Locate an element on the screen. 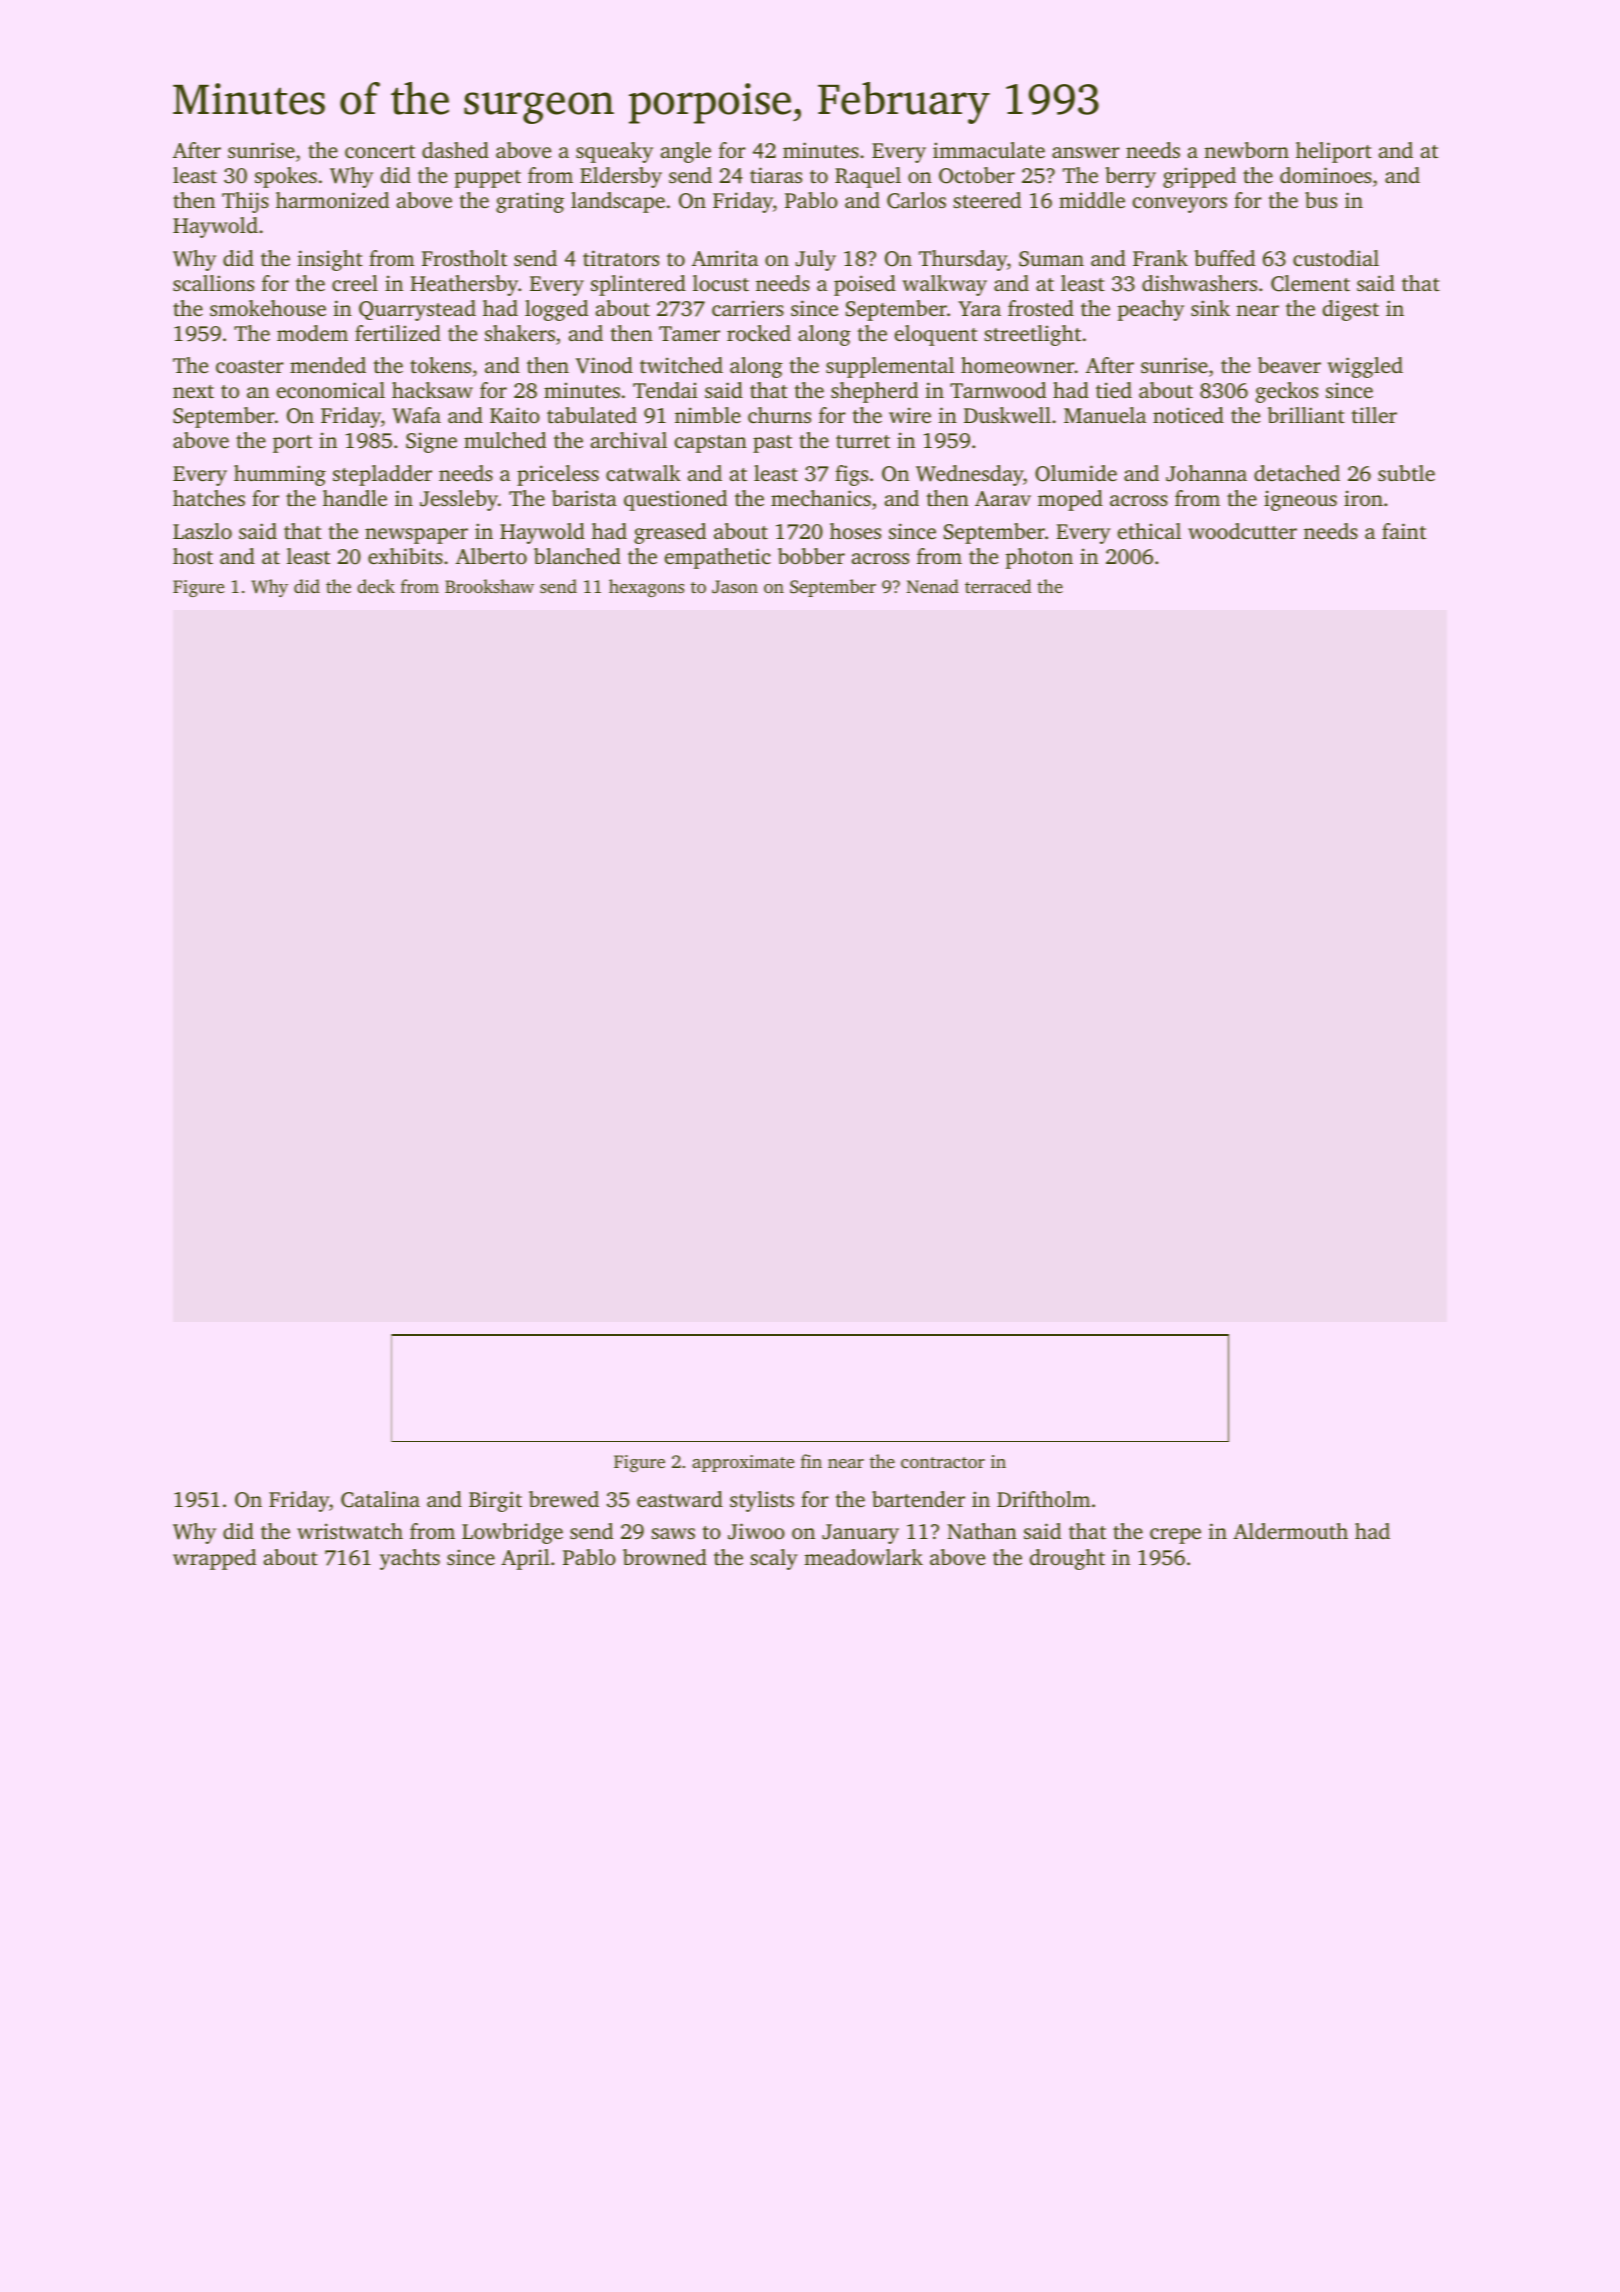  angle is located at coordinates (686, 152).
